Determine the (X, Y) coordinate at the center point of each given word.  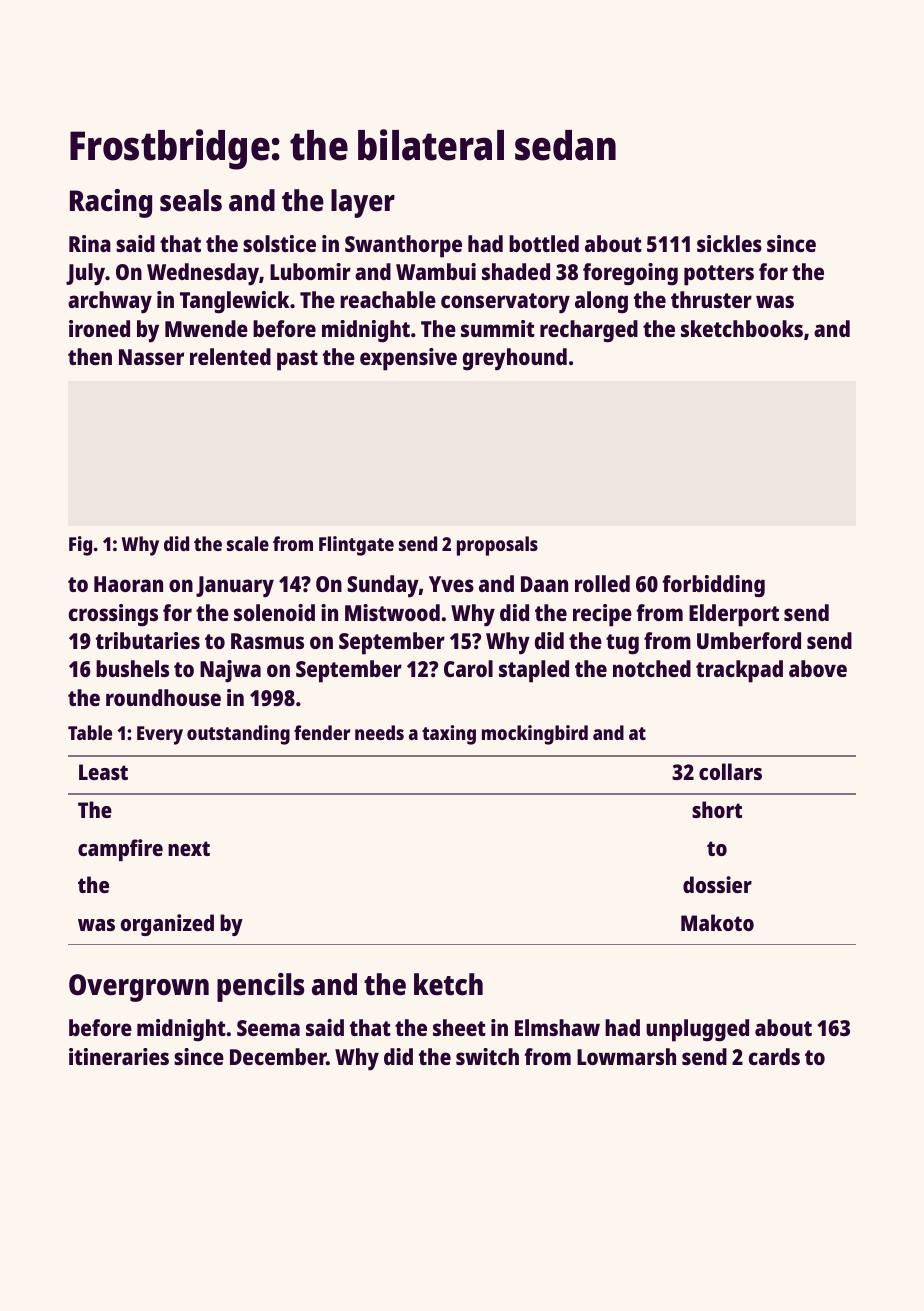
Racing (111, 203)
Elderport (734, 615)
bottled (544, 243)
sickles (729, 243)
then (90, 356)
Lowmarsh (626, 1056)
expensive (408, 359)
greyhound (515, 359)
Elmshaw (557, 1027)
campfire (120, 850)
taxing (449, 735)
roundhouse (163, 697)
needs (379, 732)
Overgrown (139, 988)
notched (652, 668)
